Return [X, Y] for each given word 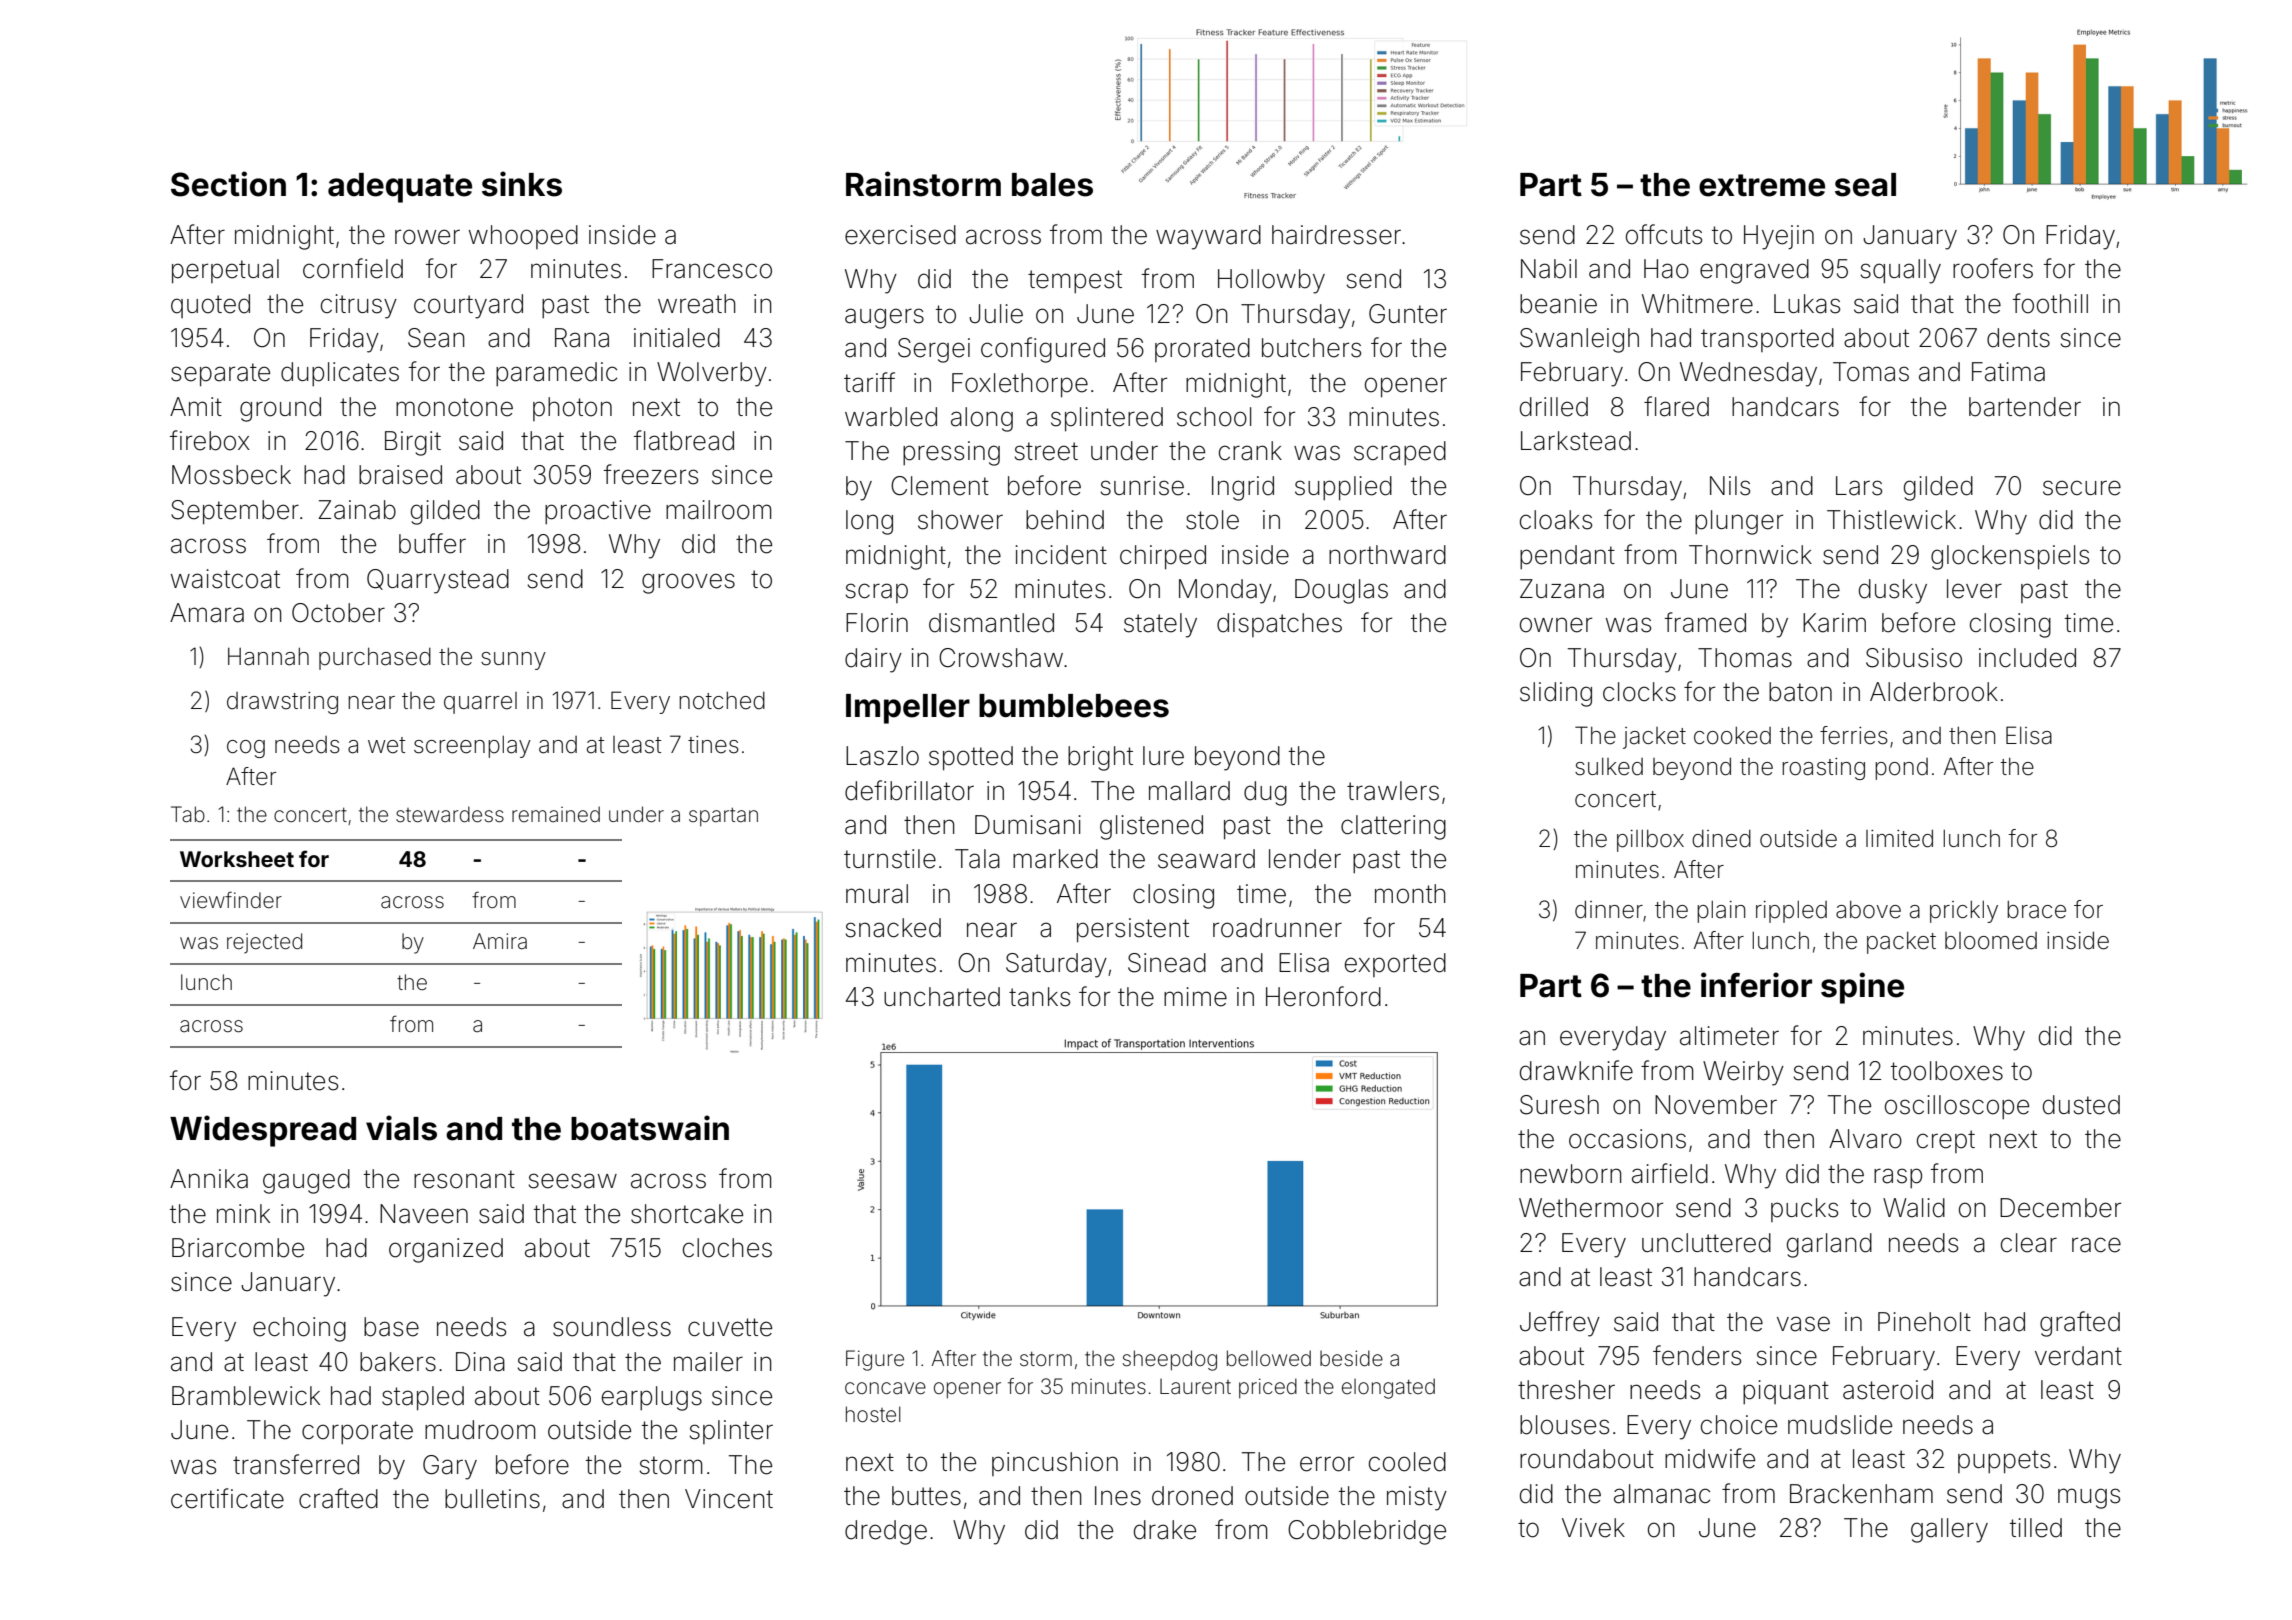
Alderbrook [1934, 692]
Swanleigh [1579, 340]
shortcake [687, 1214]
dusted [2081, 1105]
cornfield [353, 268]
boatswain [650, 1128]
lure [1163, 756]
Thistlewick [1891, 520]
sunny [513, 661]
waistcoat [225, 579]
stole [1212, 520]
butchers [1311, 348]
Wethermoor [1591, 1208]
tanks [1039, 997]
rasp [1898, 1178]
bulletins [492, 1499]
